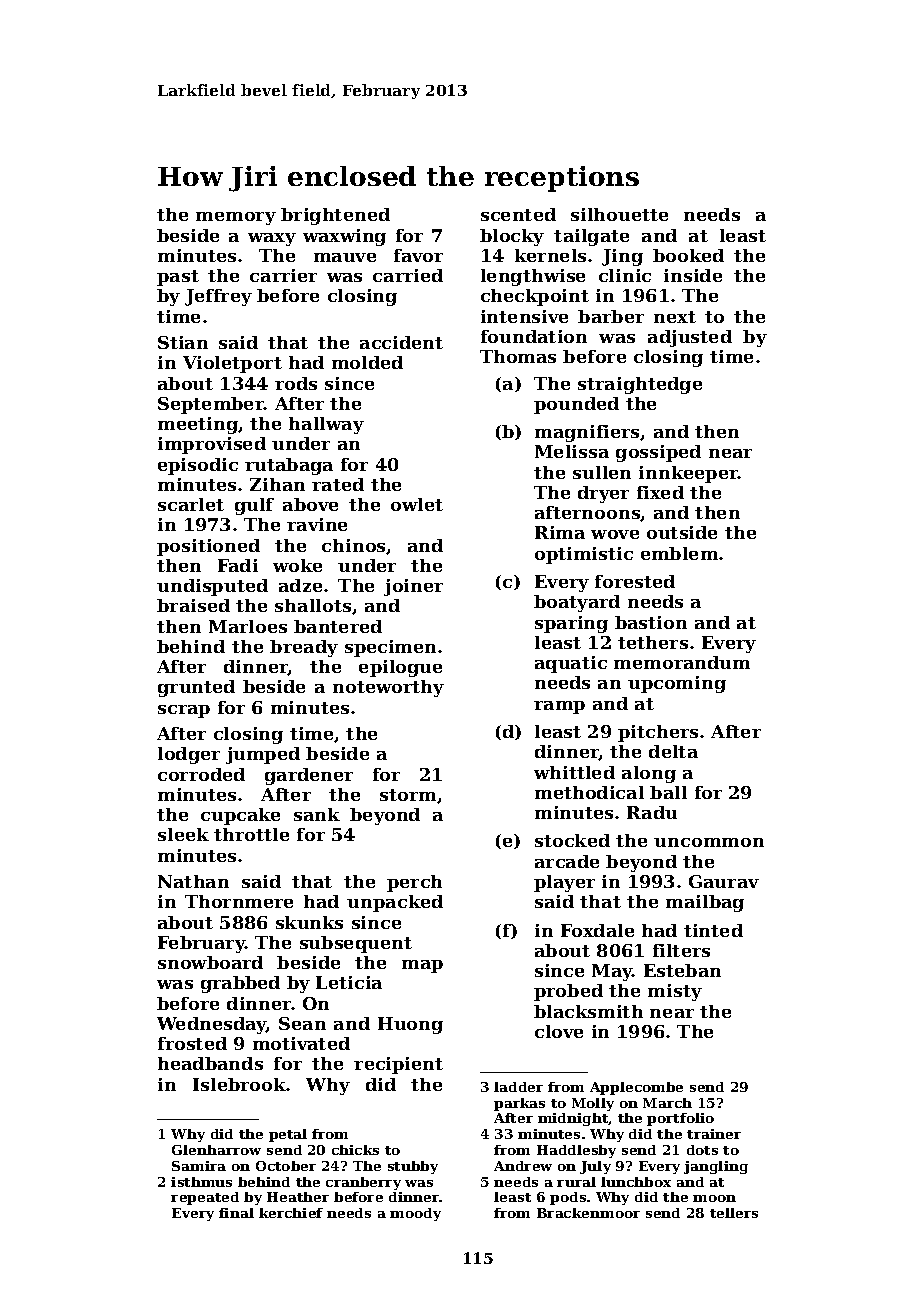  What do you see at coordinates (408, 275) in the screenshot?
I see `carried` at bounding box center [408, 275].
